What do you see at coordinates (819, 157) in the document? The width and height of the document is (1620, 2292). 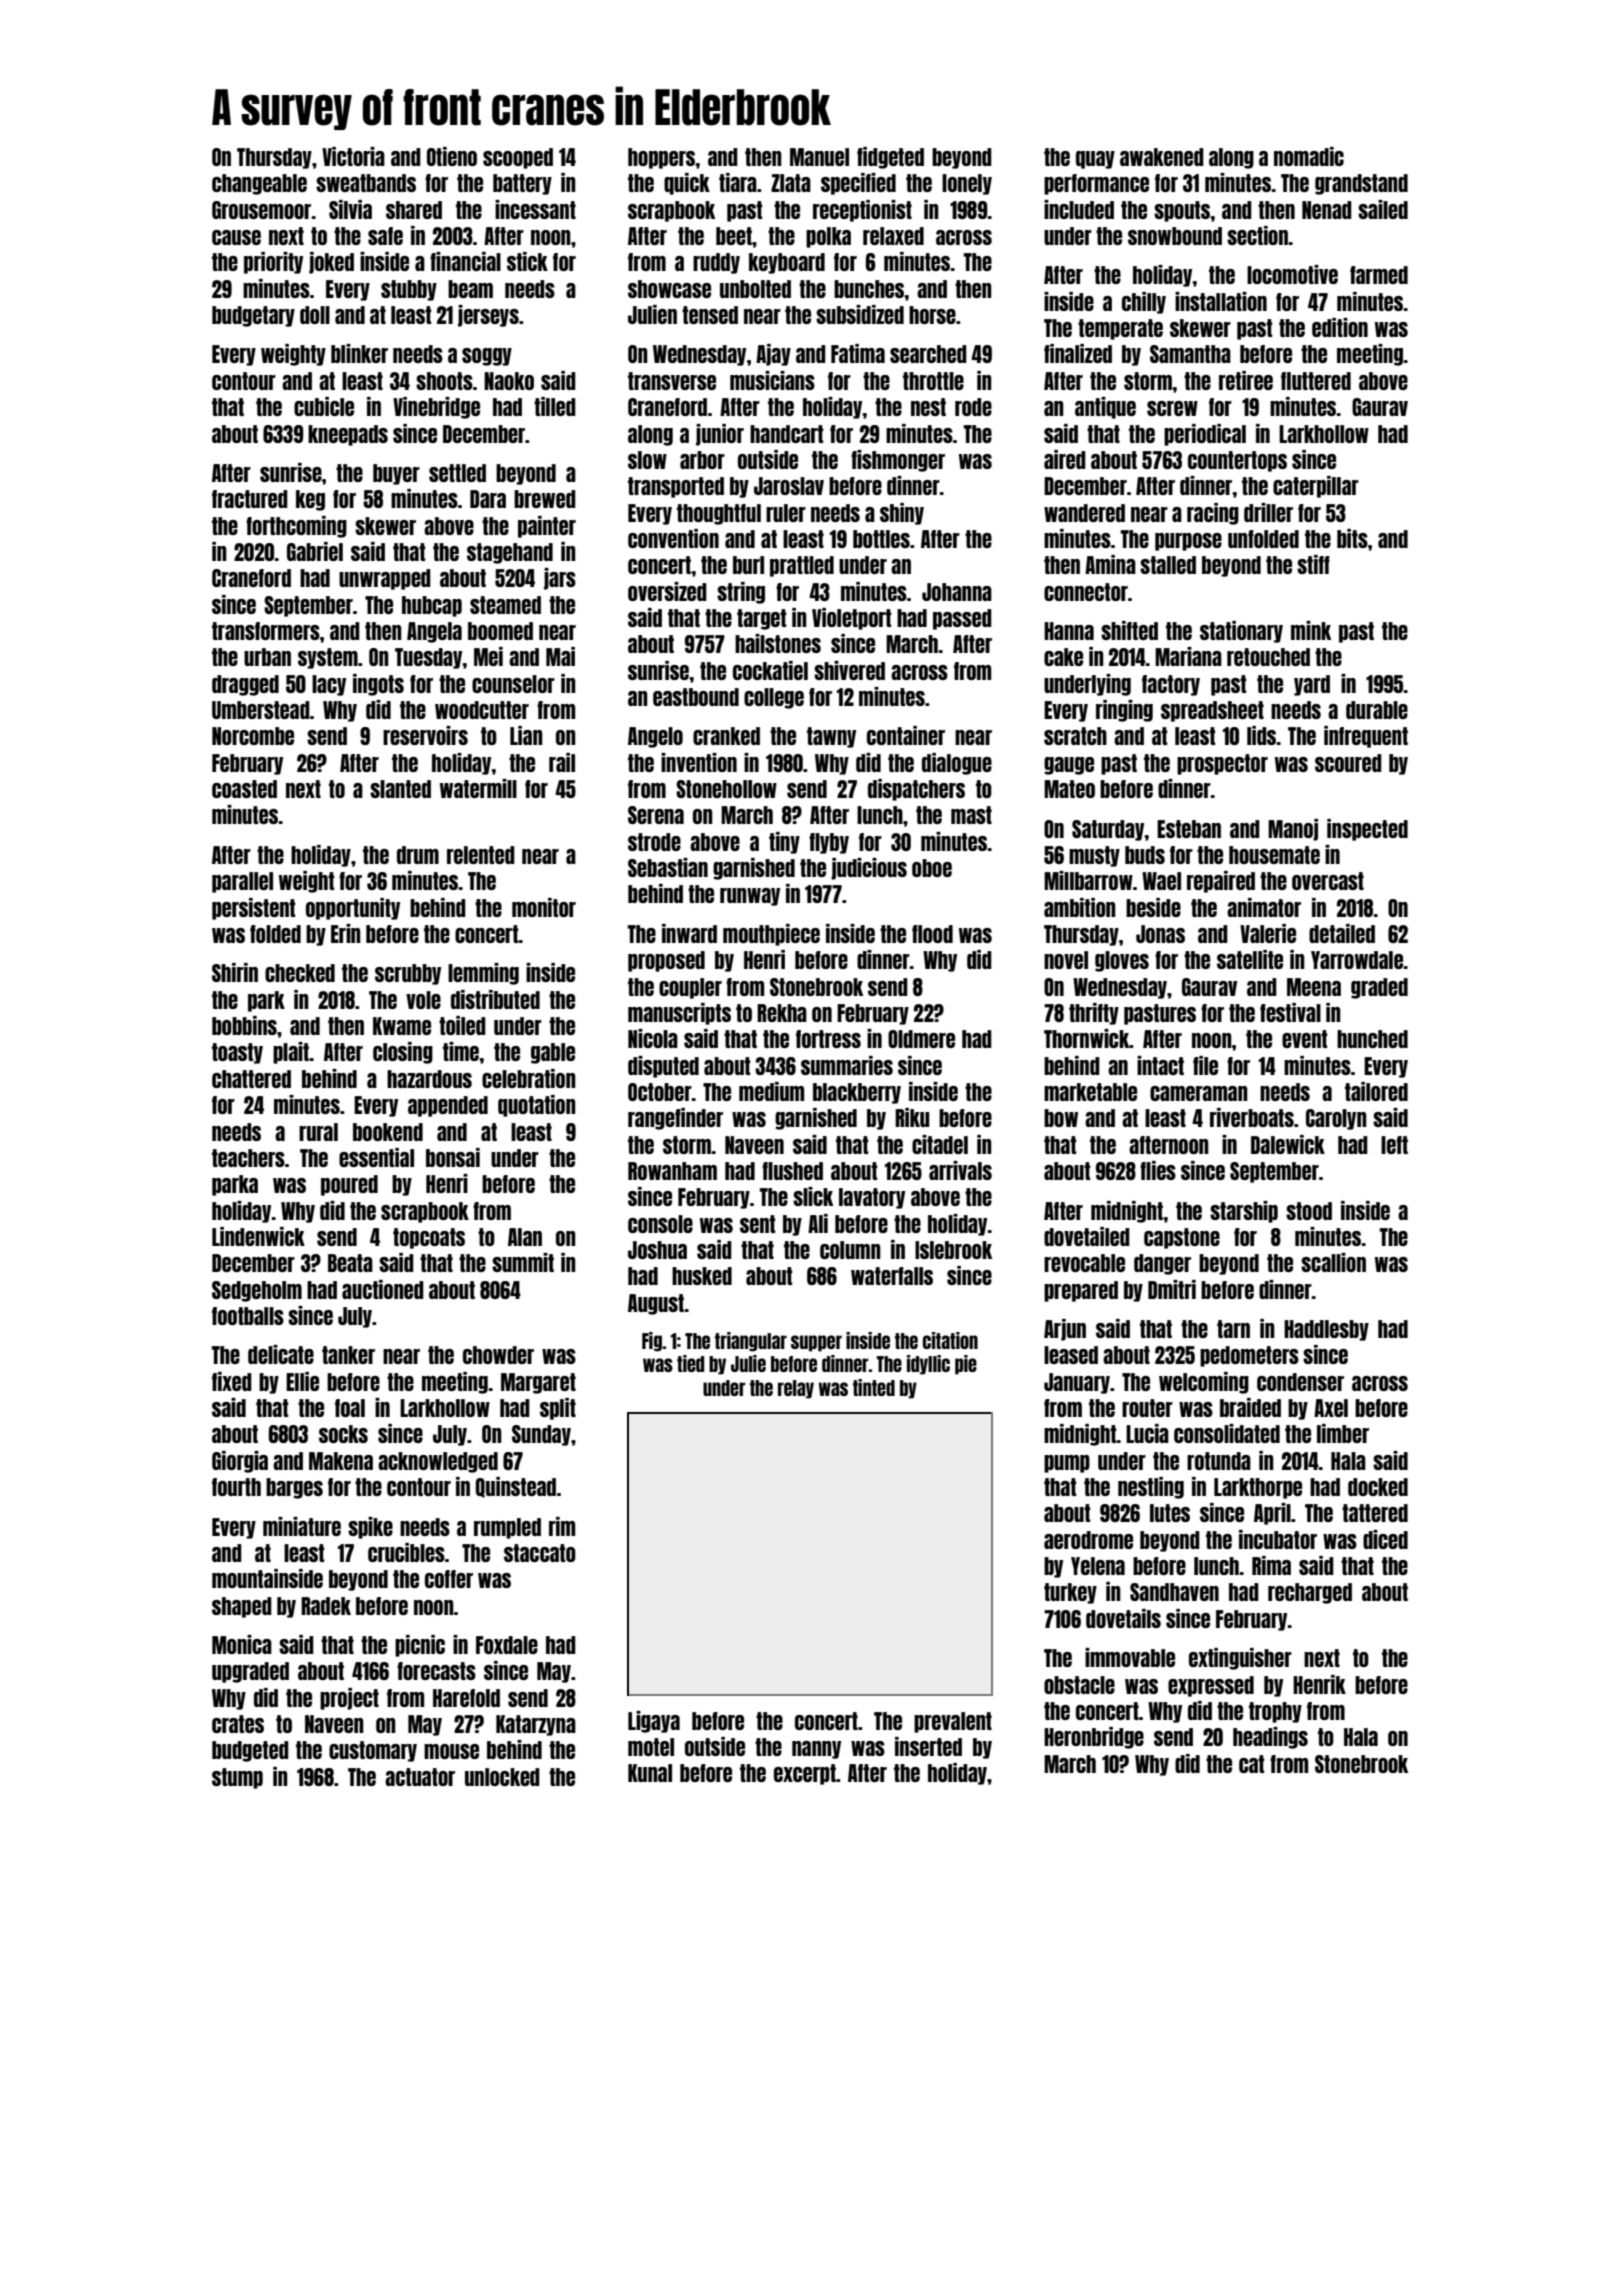 I see `Manuel` at bounding box center [819, 157].
